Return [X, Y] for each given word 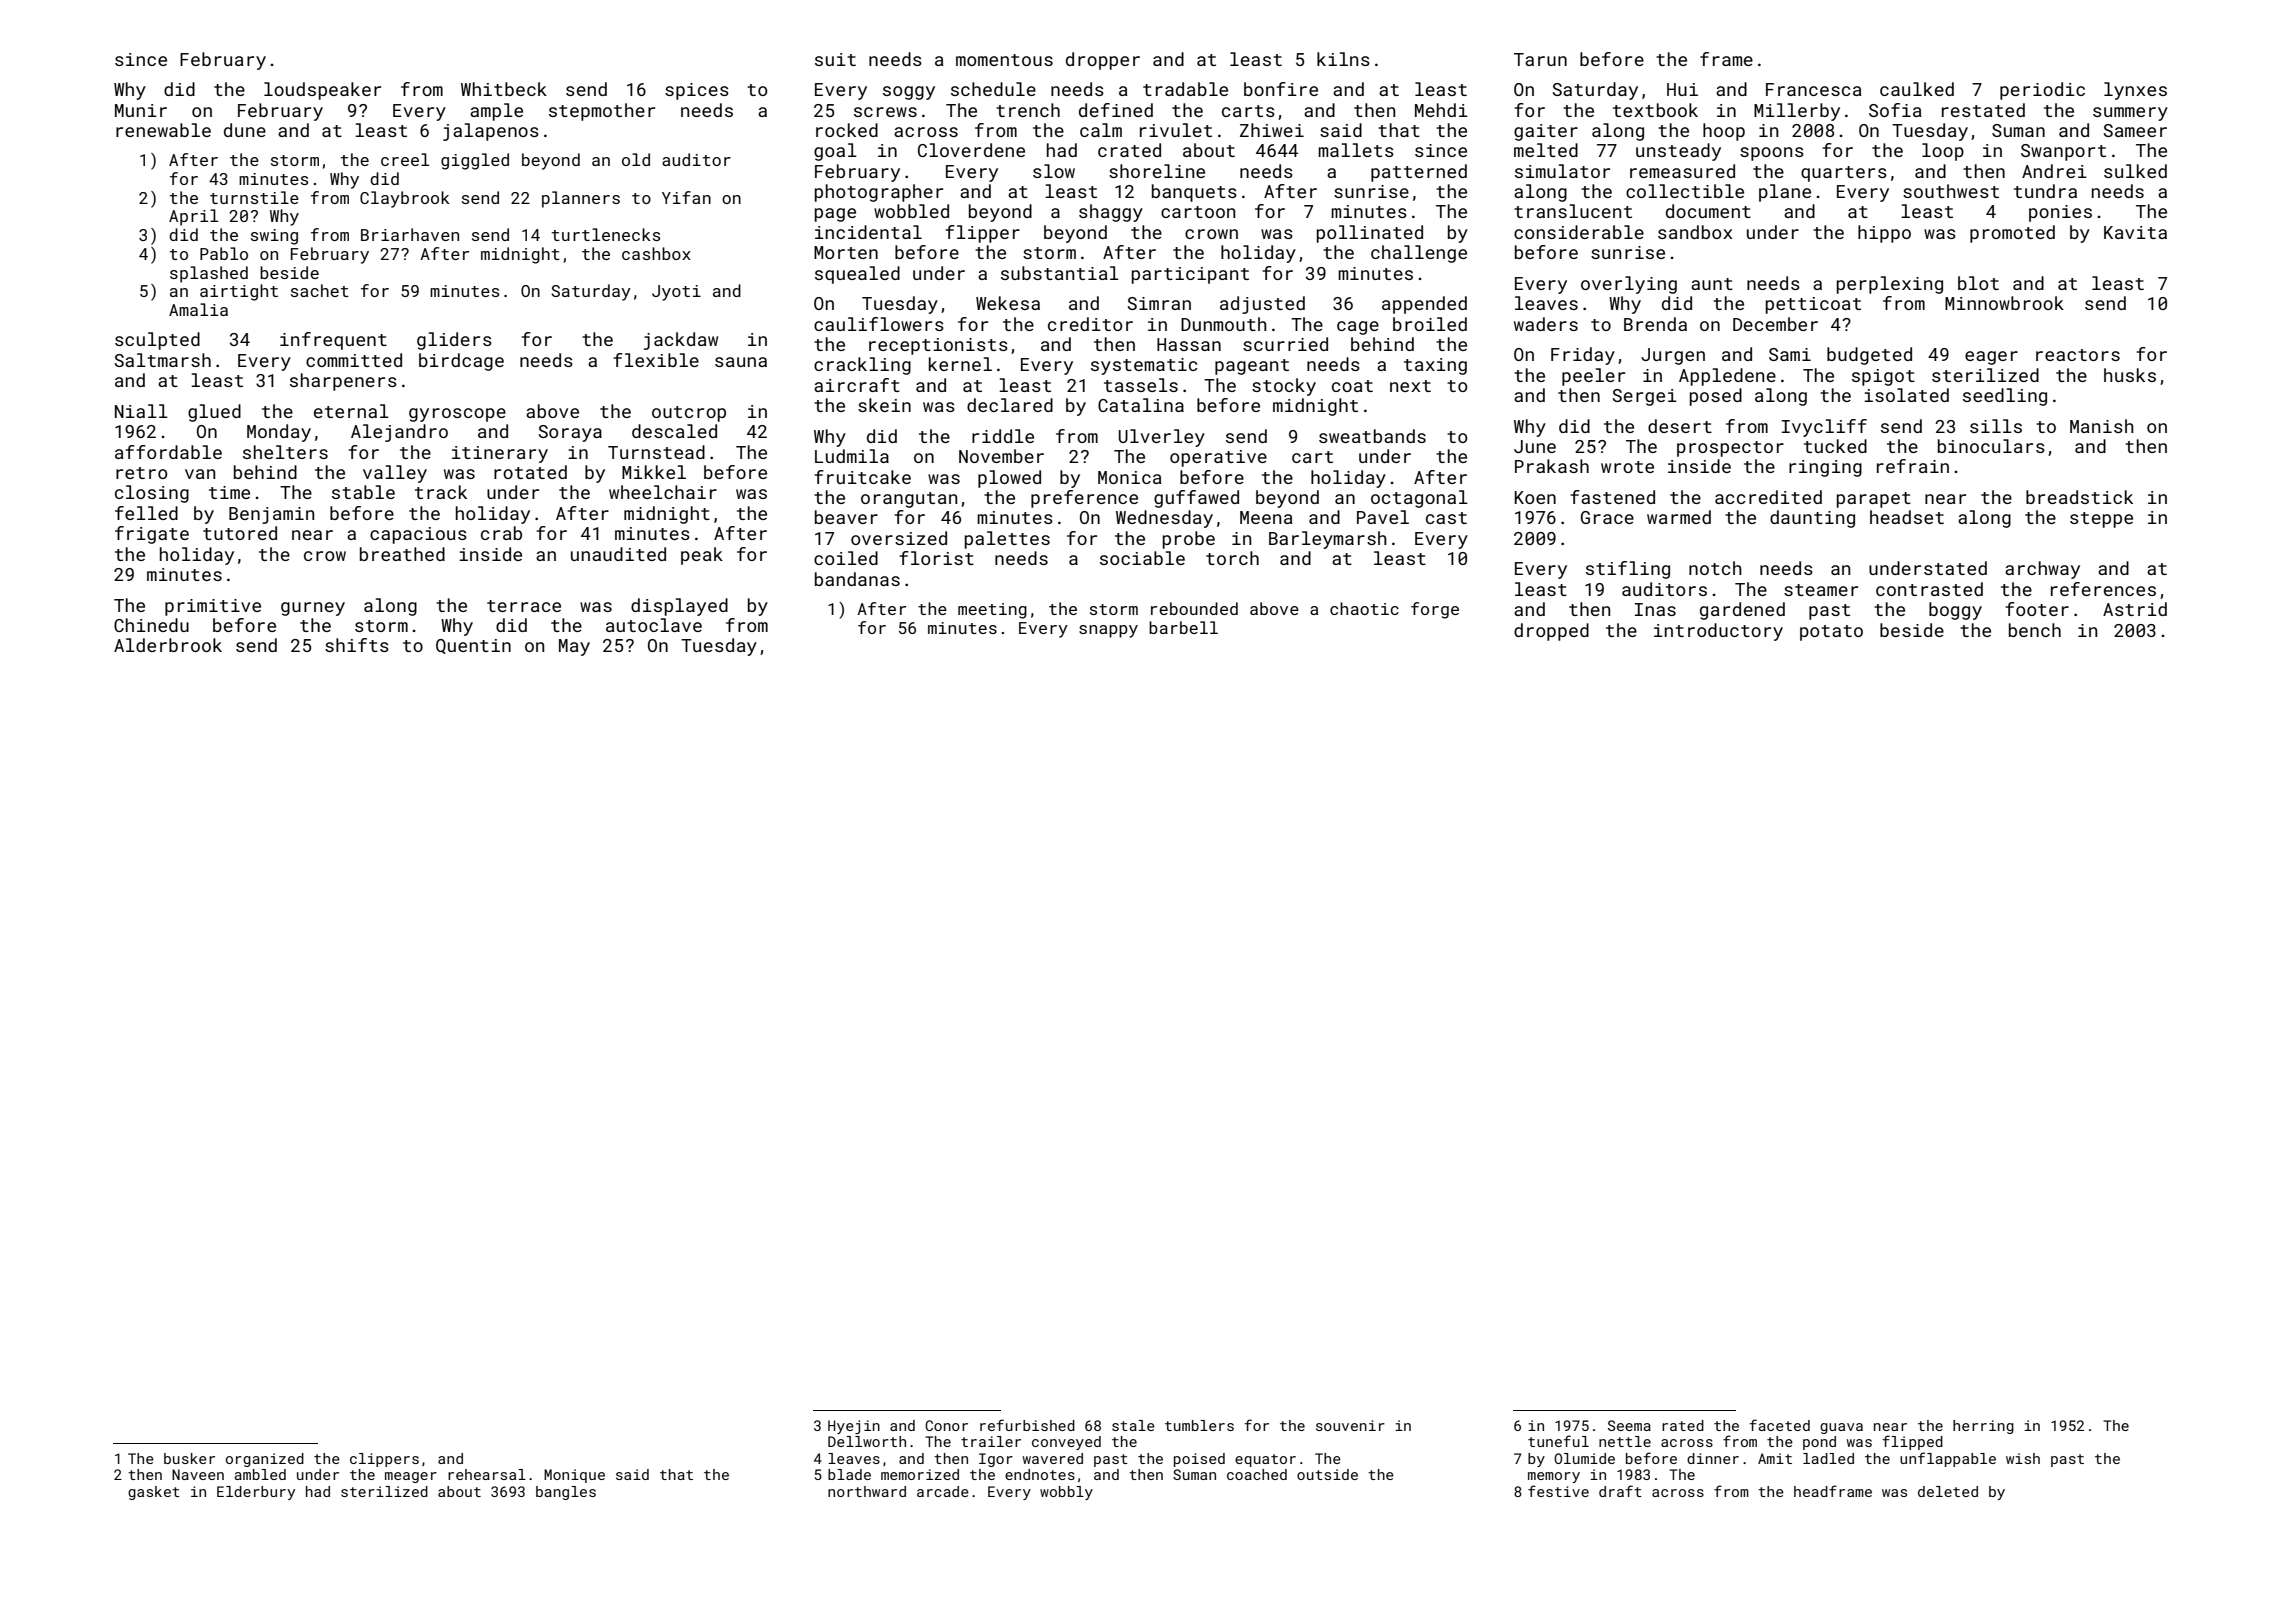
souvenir [1350, 1425]
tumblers [1199, 1425]
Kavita [2135, 232]
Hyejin [854, 1427]
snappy [1108, 631]
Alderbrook [168, 645]
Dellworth [867, 1441]
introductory [1718, 632]
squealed [857, 275]
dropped [1551, 632]
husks [2130, 375]
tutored [240, 533]
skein [884, 405]
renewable [163, 130]
